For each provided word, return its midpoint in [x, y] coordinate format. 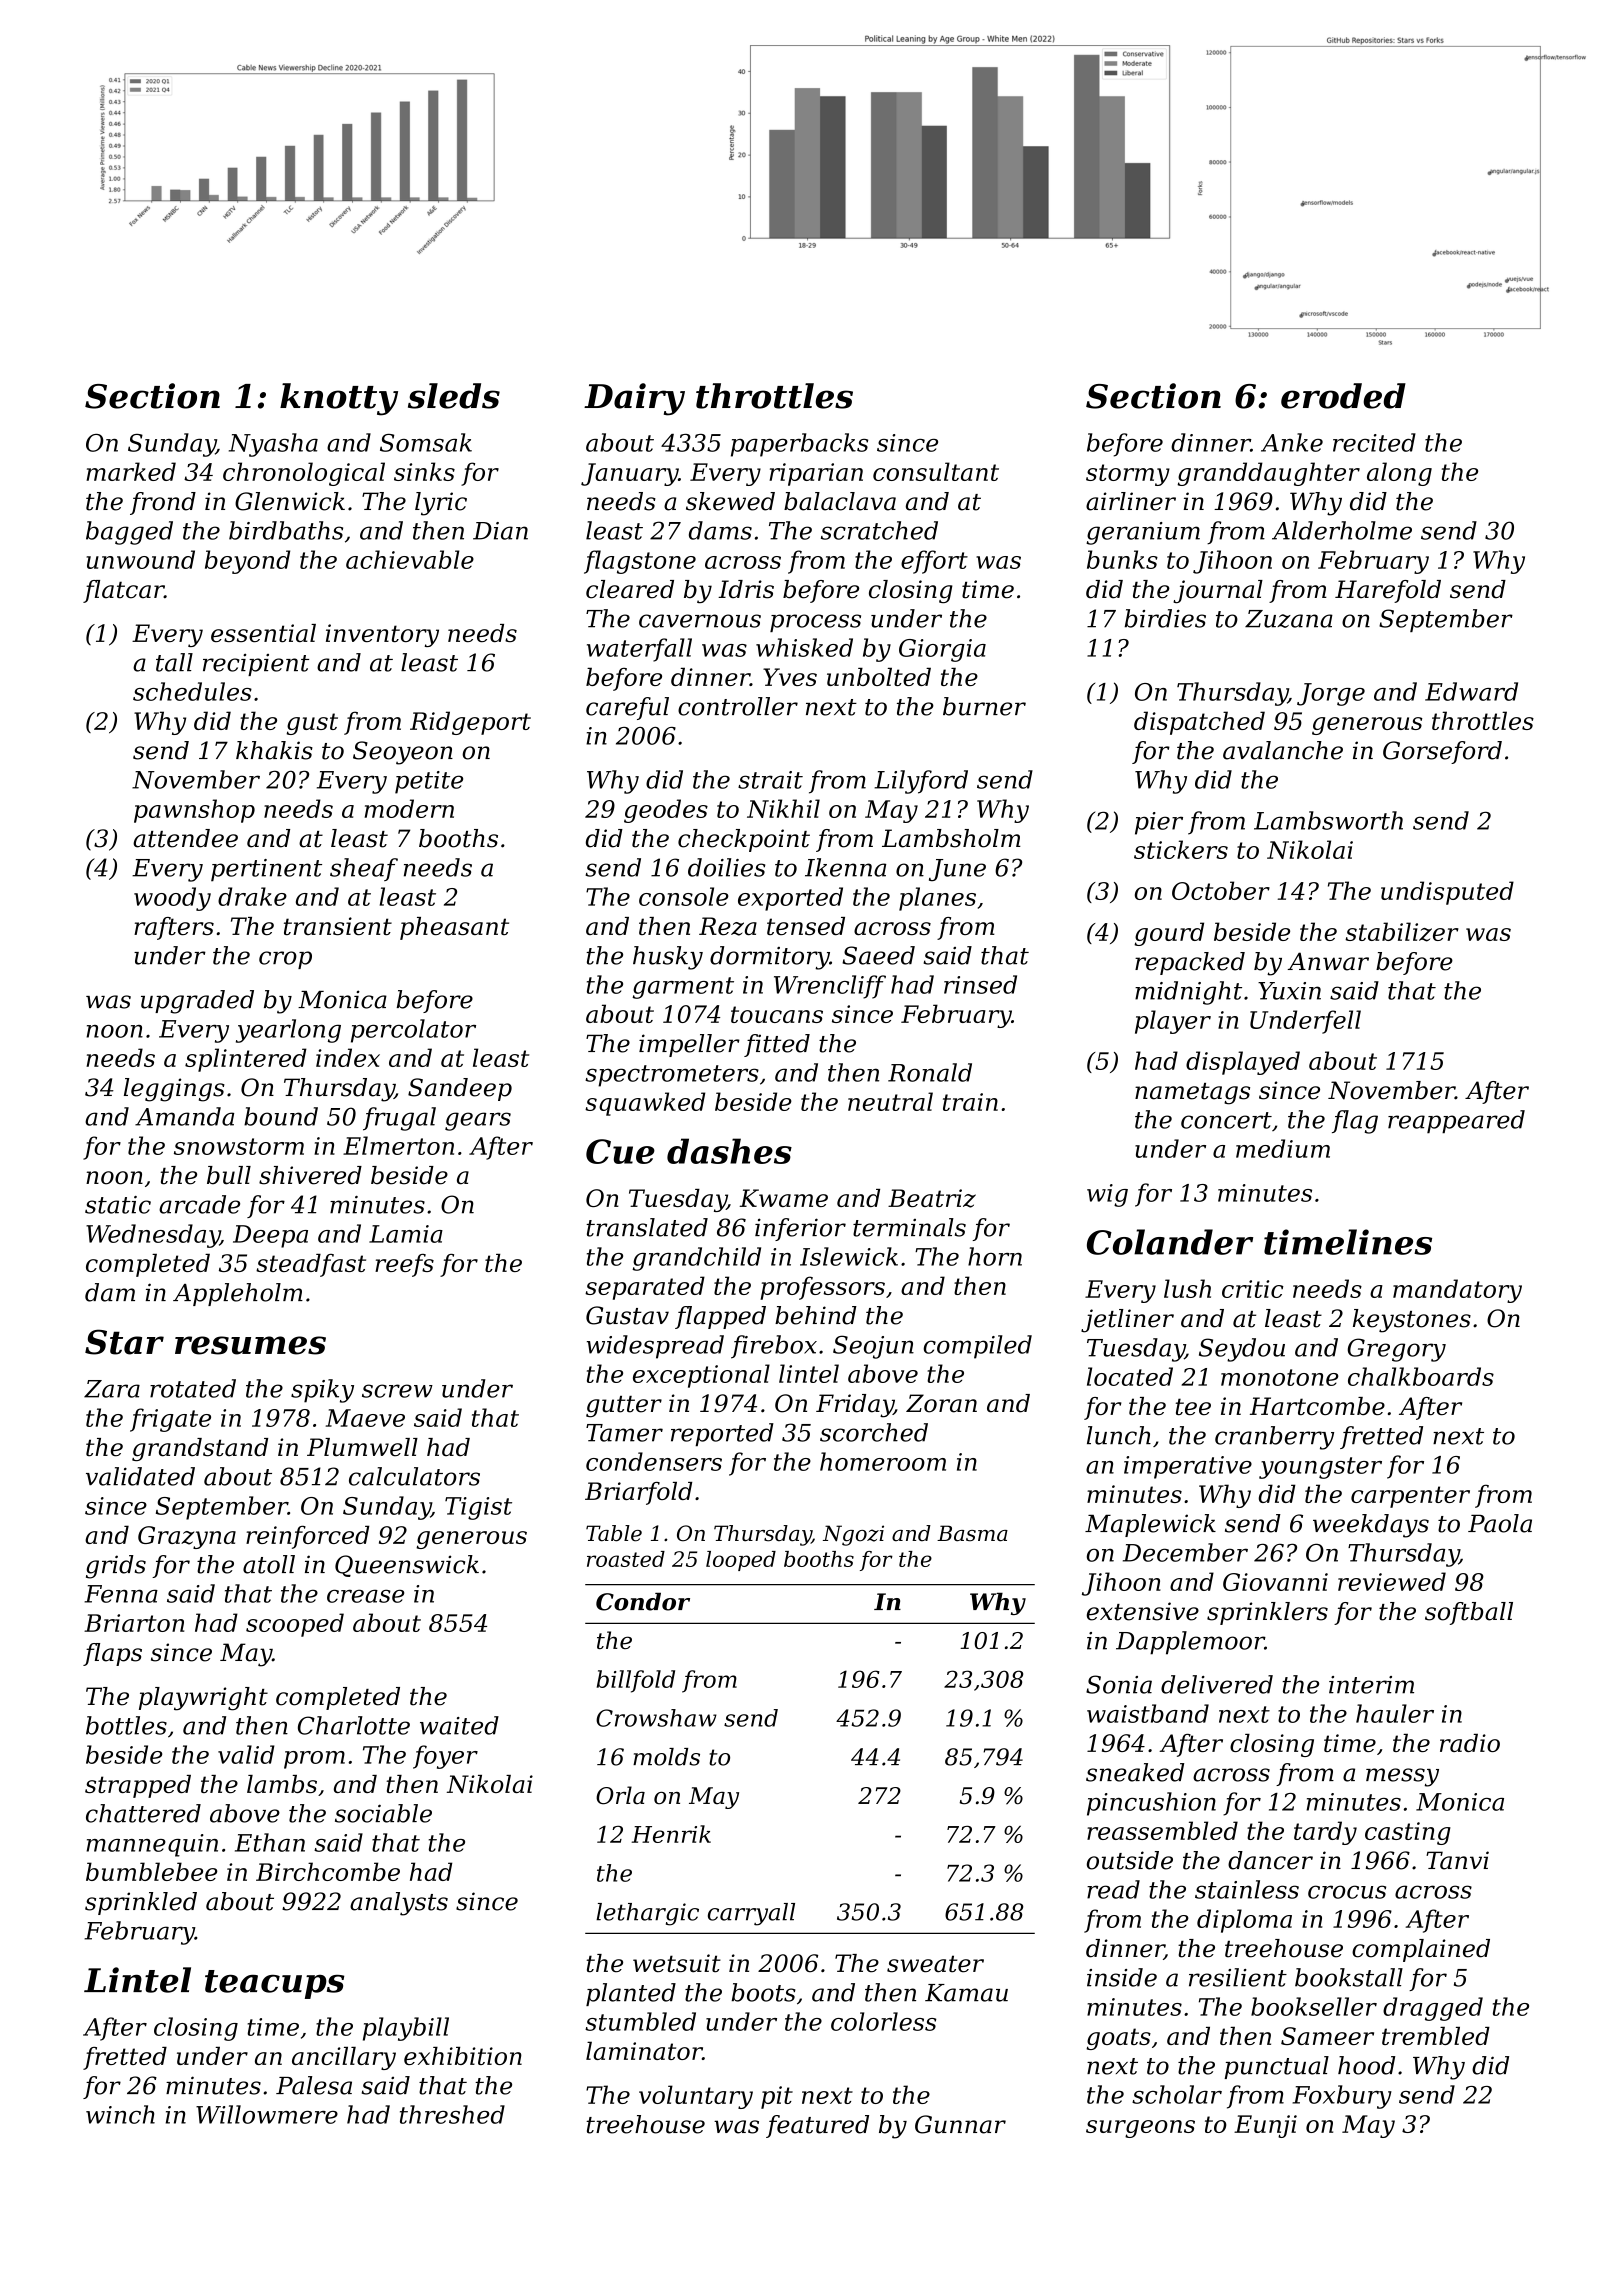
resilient [1238, 1977]
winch [120, 2114]
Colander [1170, 1242]
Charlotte [354, 1725]
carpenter [1410, 1497]
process [815, 623]
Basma [972, 1533]
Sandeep [460, 1089]
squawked [645, 1104]
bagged [129, 533]
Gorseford [1442, 752]
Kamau [966, 1993]
